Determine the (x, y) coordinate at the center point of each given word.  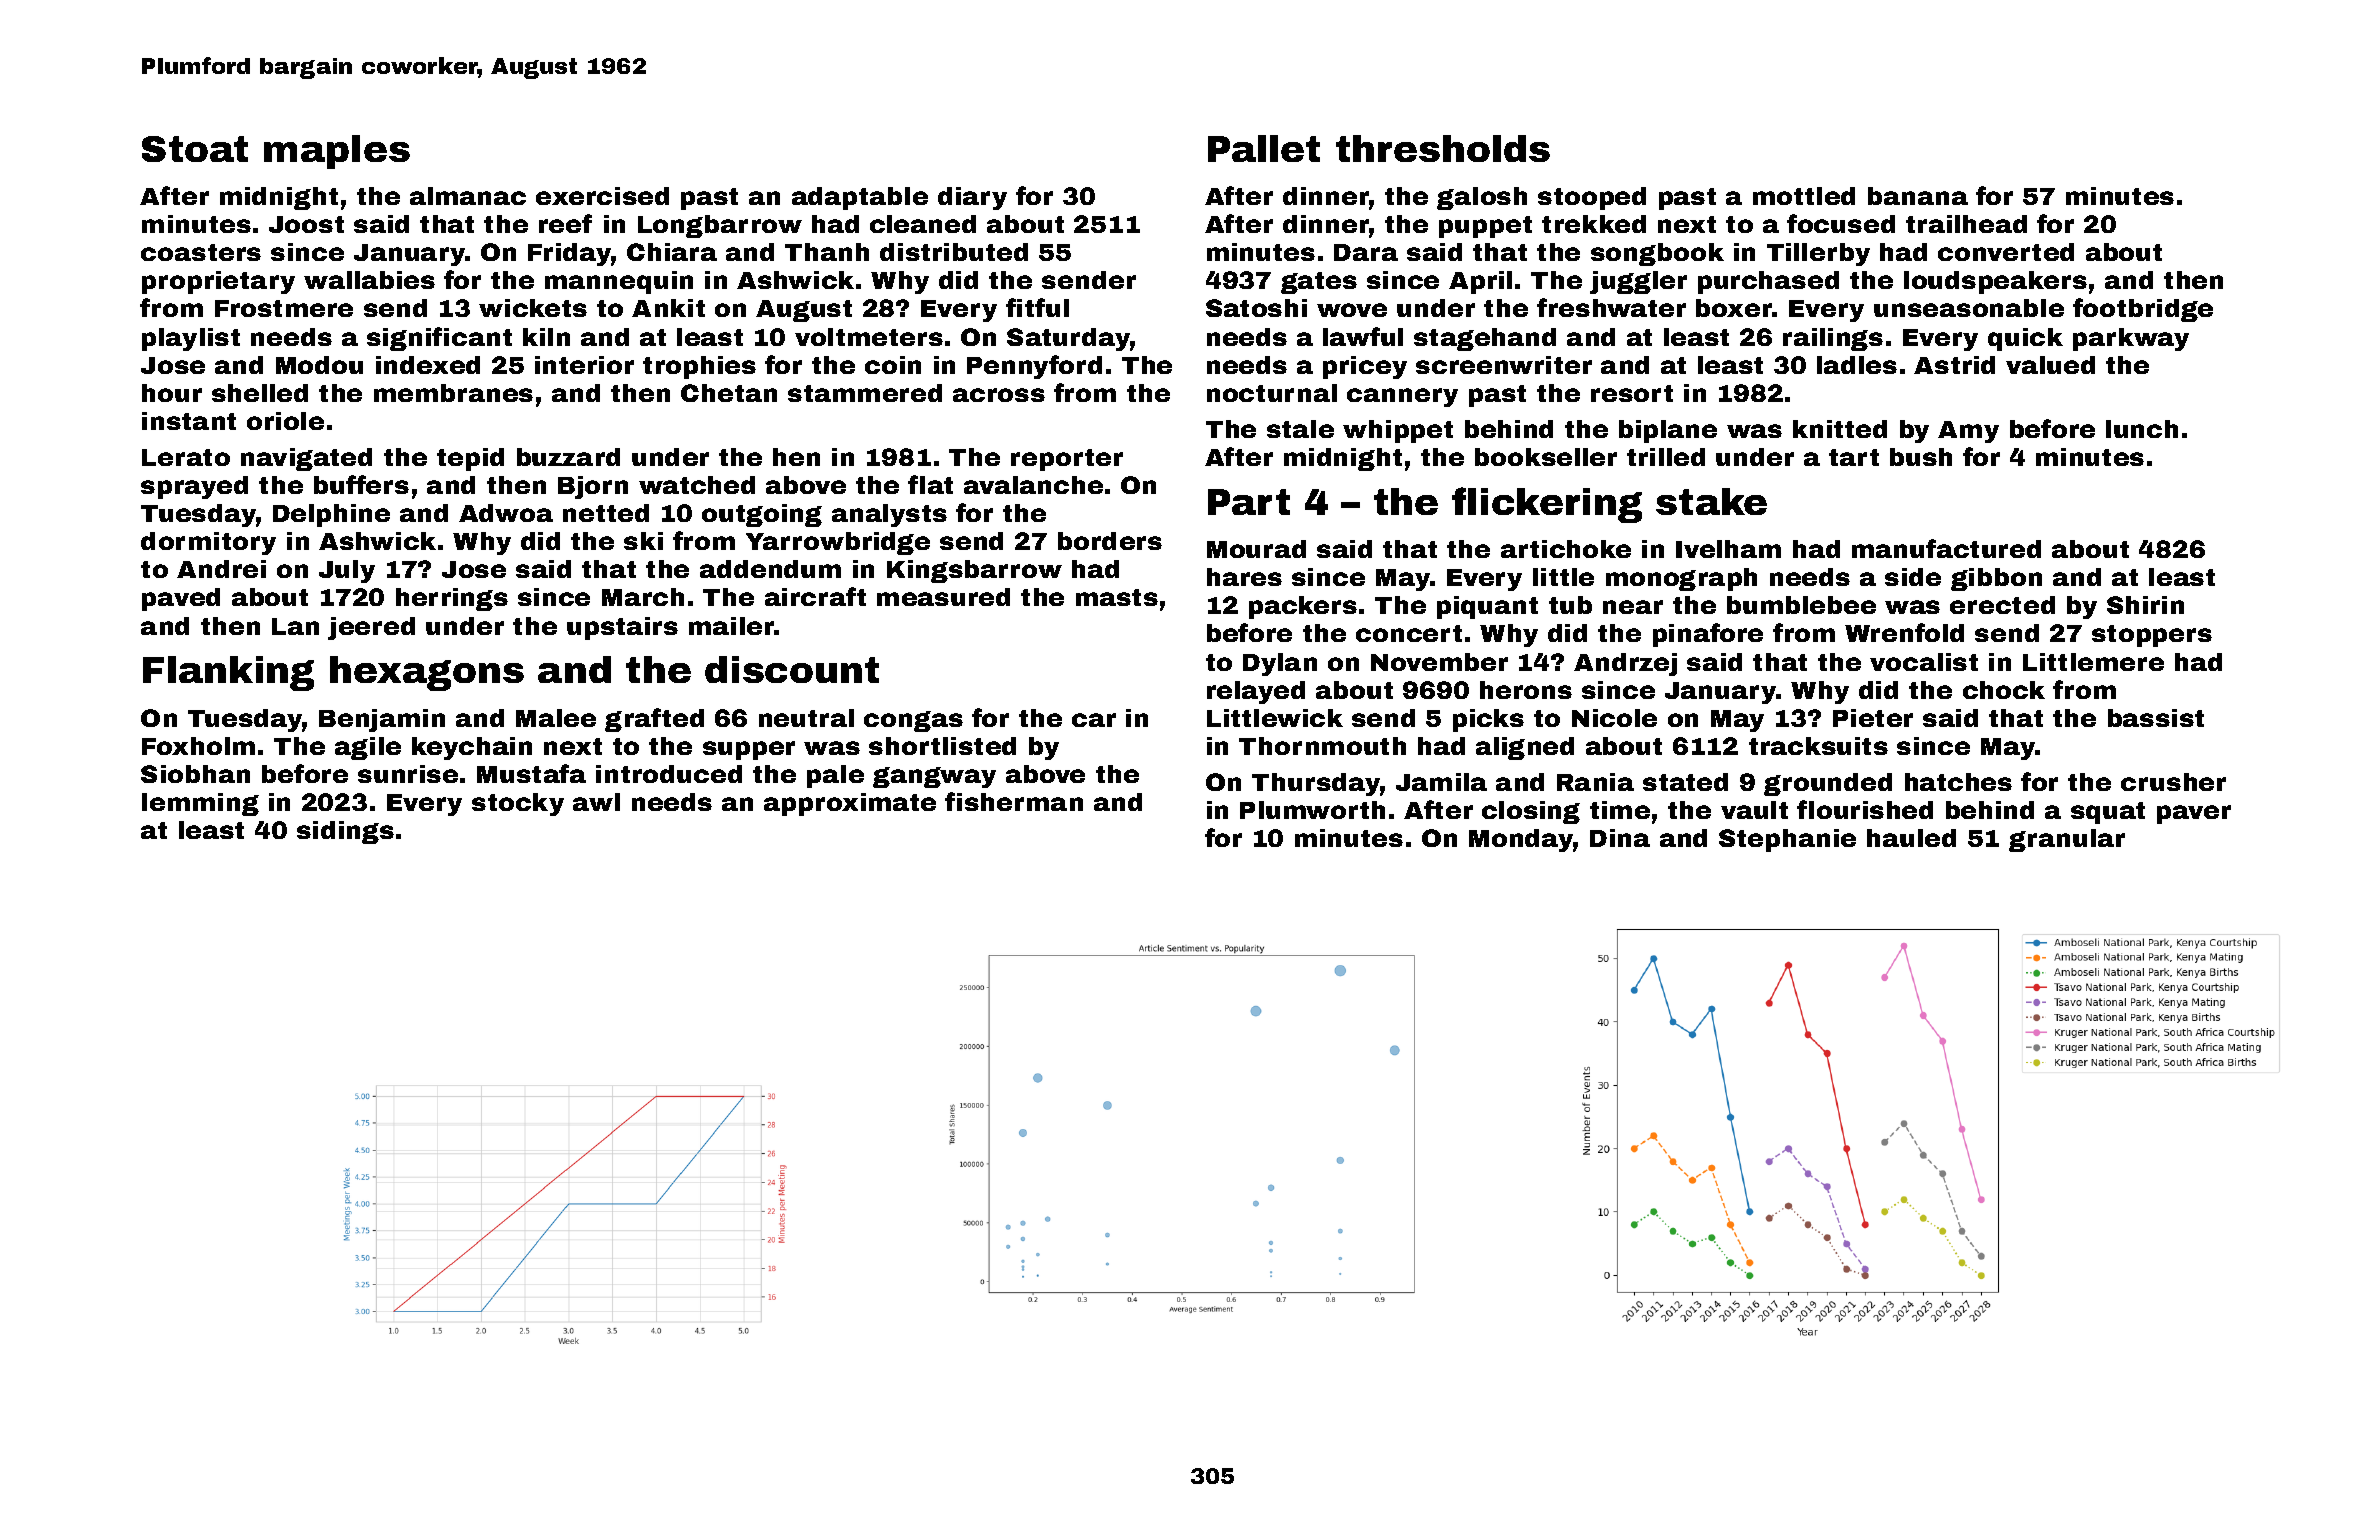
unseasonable (1969, 308)
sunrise (408, 774)
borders (1110, 541)
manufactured (1946, 548)
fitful (1037, 307)
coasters (201, 252)
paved (181, 599)
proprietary (218, 282)
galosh (1482, 198)
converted (2006, 252)
